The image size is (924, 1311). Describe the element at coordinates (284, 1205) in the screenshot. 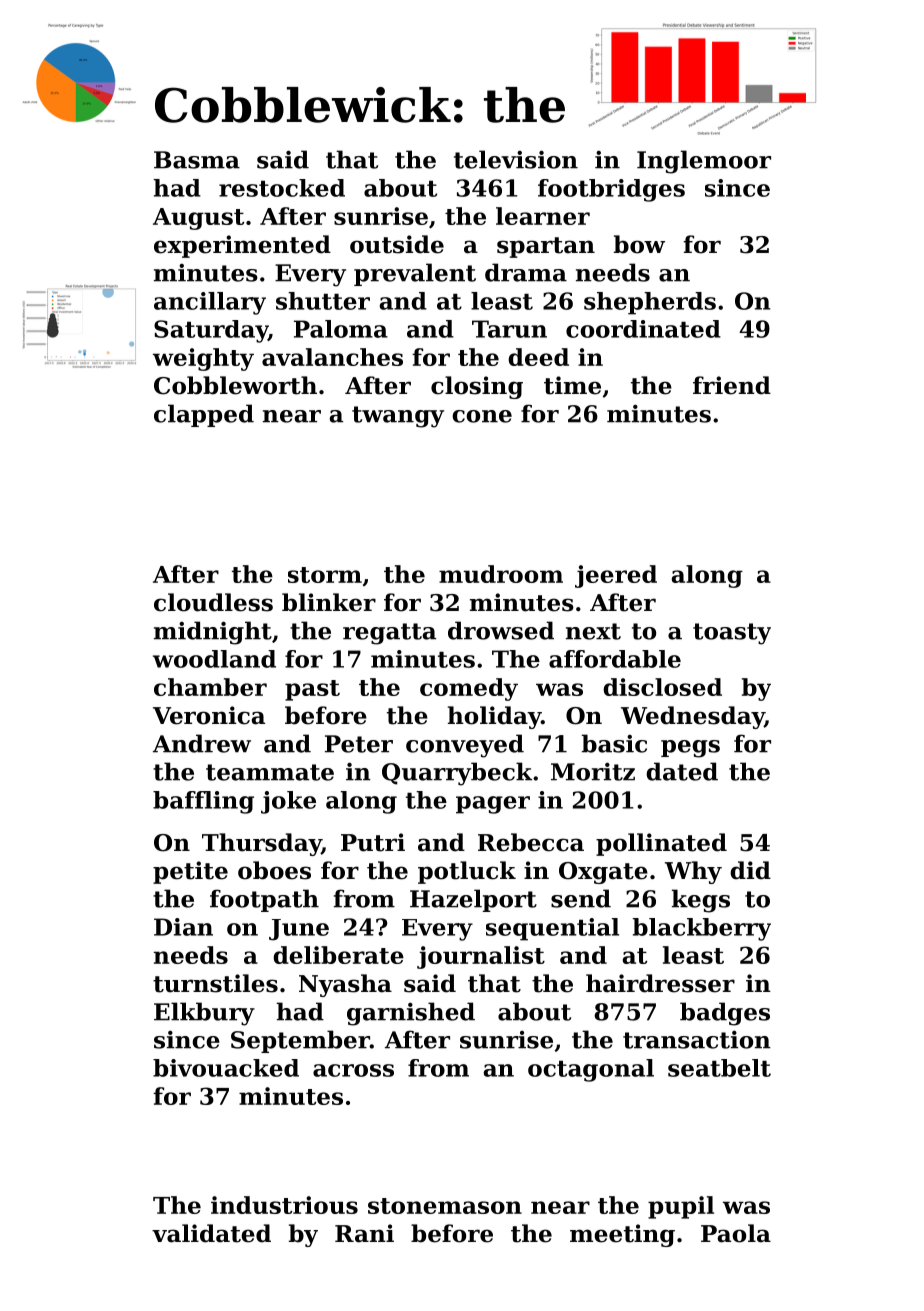

I see `industrious` at that location.
